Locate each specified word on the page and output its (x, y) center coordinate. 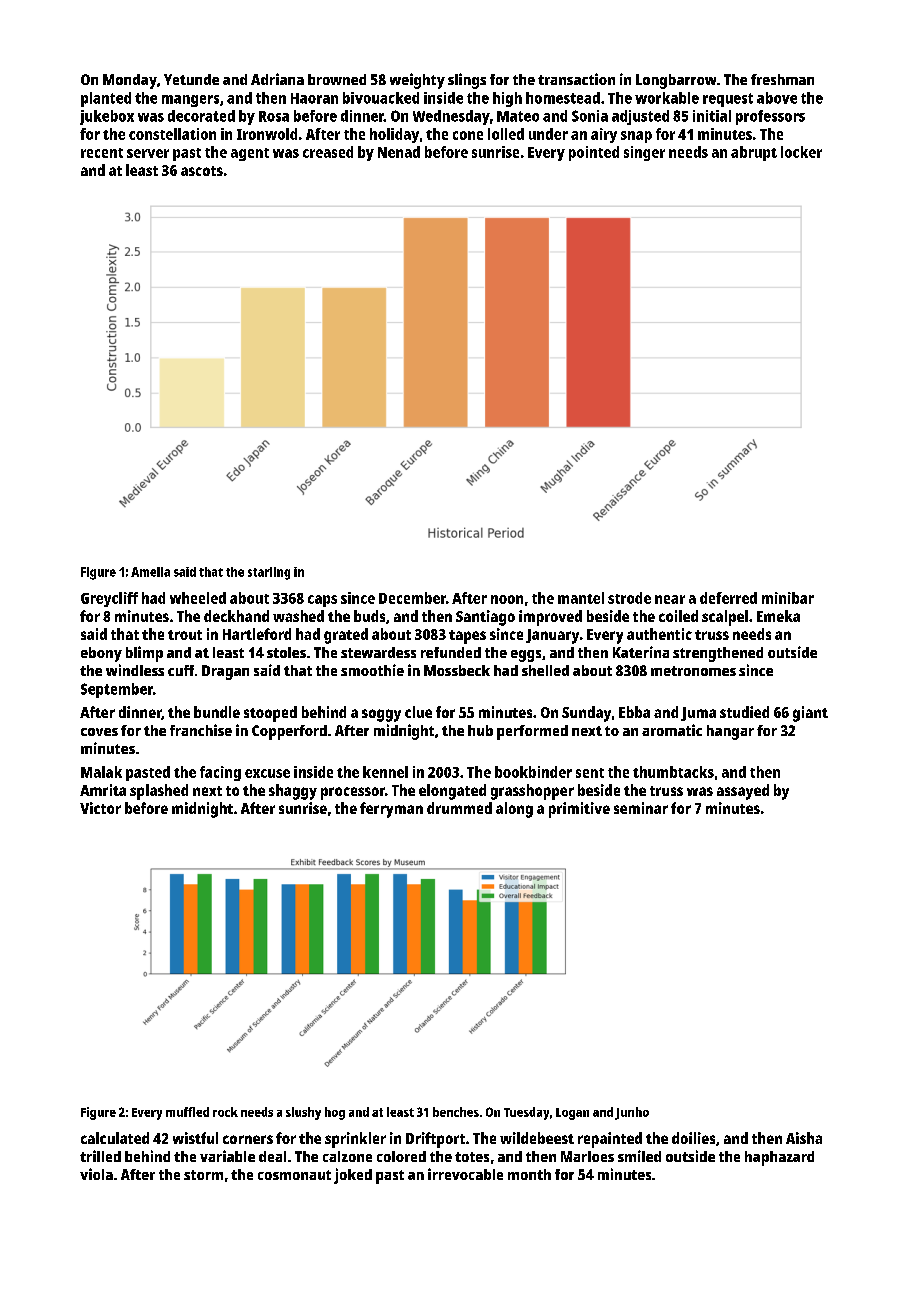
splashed (159, 792)
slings (467, 81)
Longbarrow (676, 81)
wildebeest (537, 1138)
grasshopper (532, 792)
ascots (202, 171)
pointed (594, 153)
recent (102, 153)
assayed (743, 792)
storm (203, 1175)
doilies (693, 1138)
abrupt (754, 153)
